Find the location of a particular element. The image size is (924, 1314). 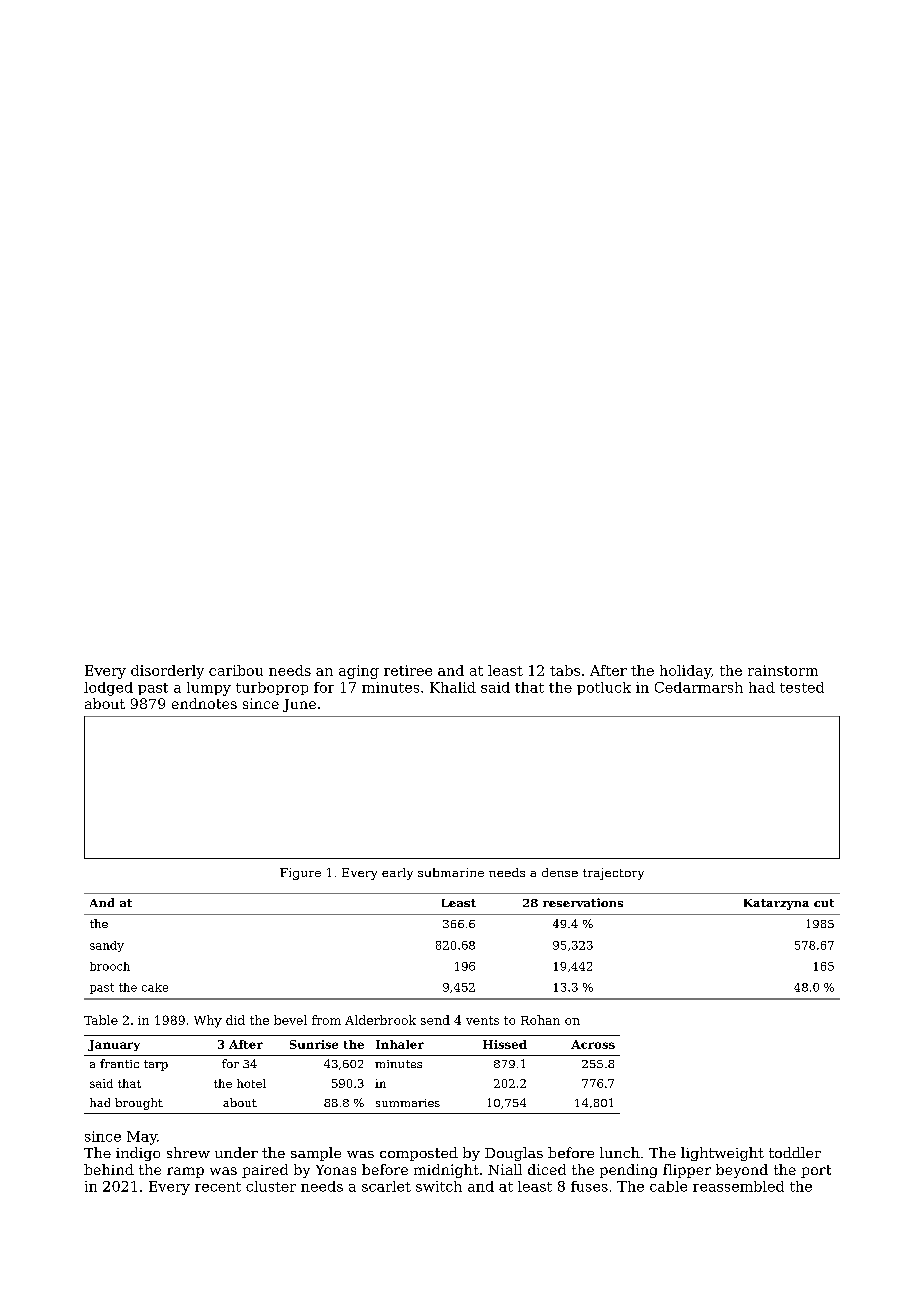

tarp is located at coordinates (156, 1065).
